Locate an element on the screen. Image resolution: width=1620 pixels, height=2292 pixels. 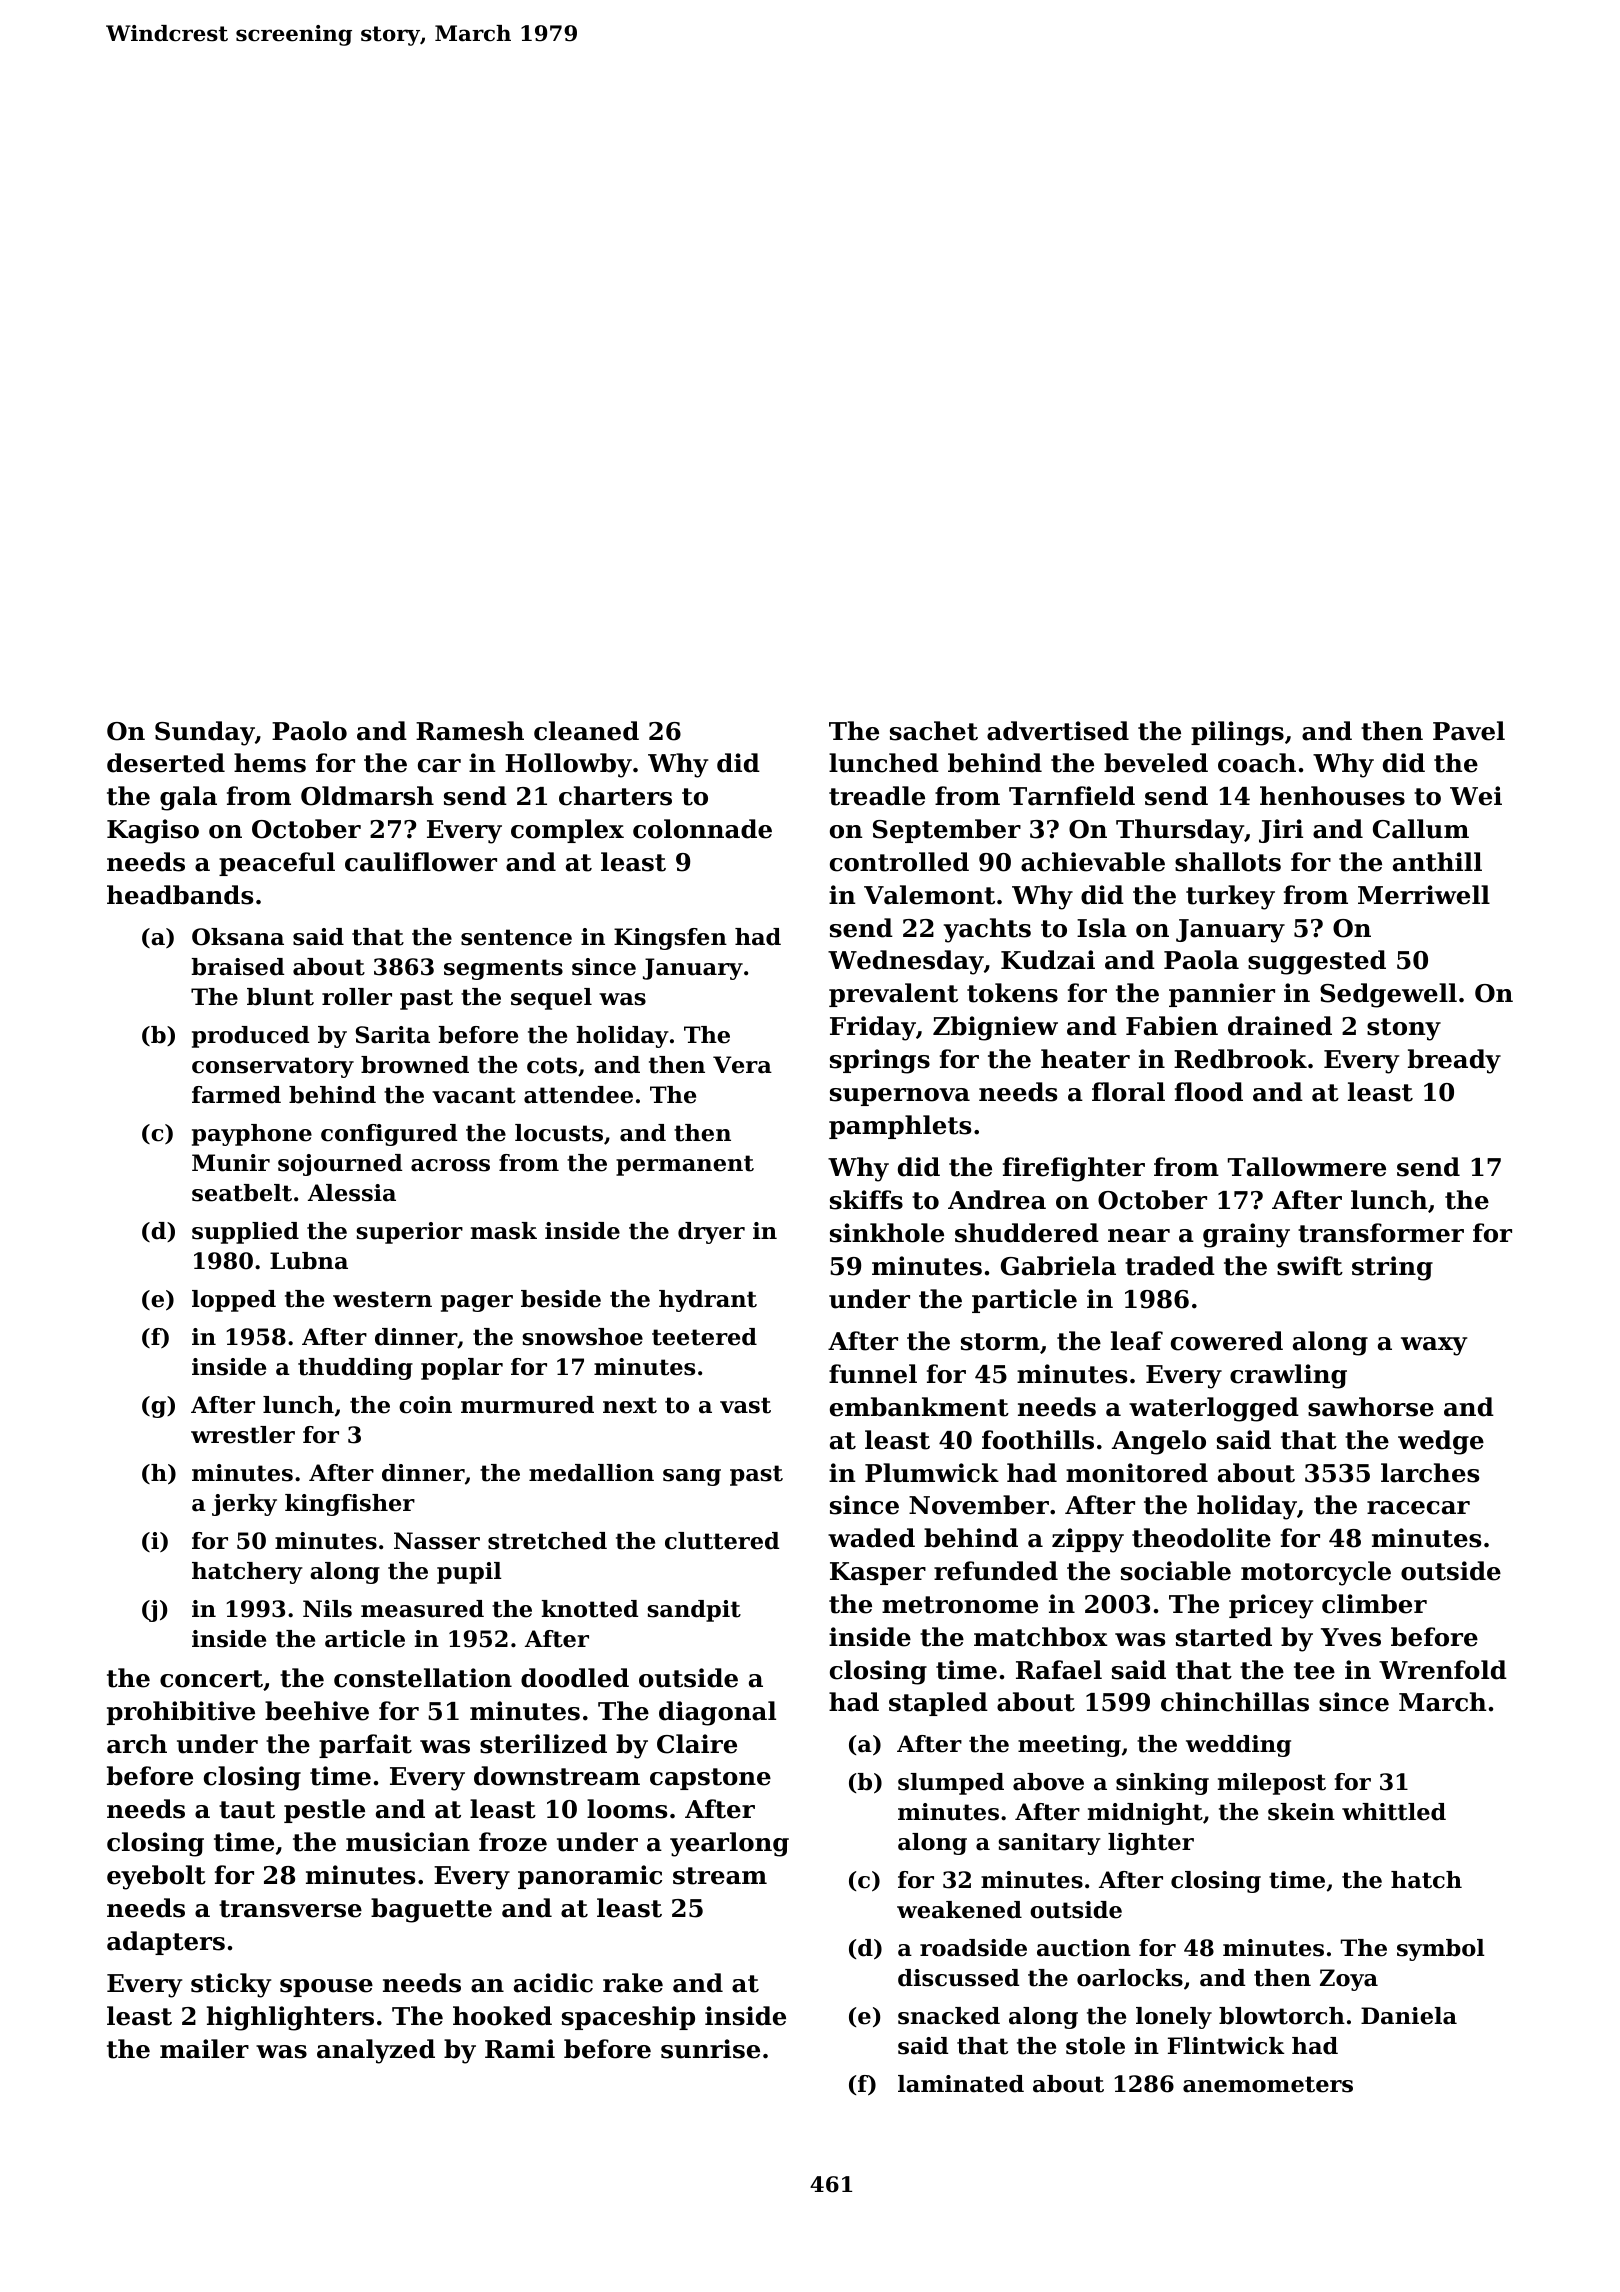
transformer is located at coordinates (1381, 1233).
